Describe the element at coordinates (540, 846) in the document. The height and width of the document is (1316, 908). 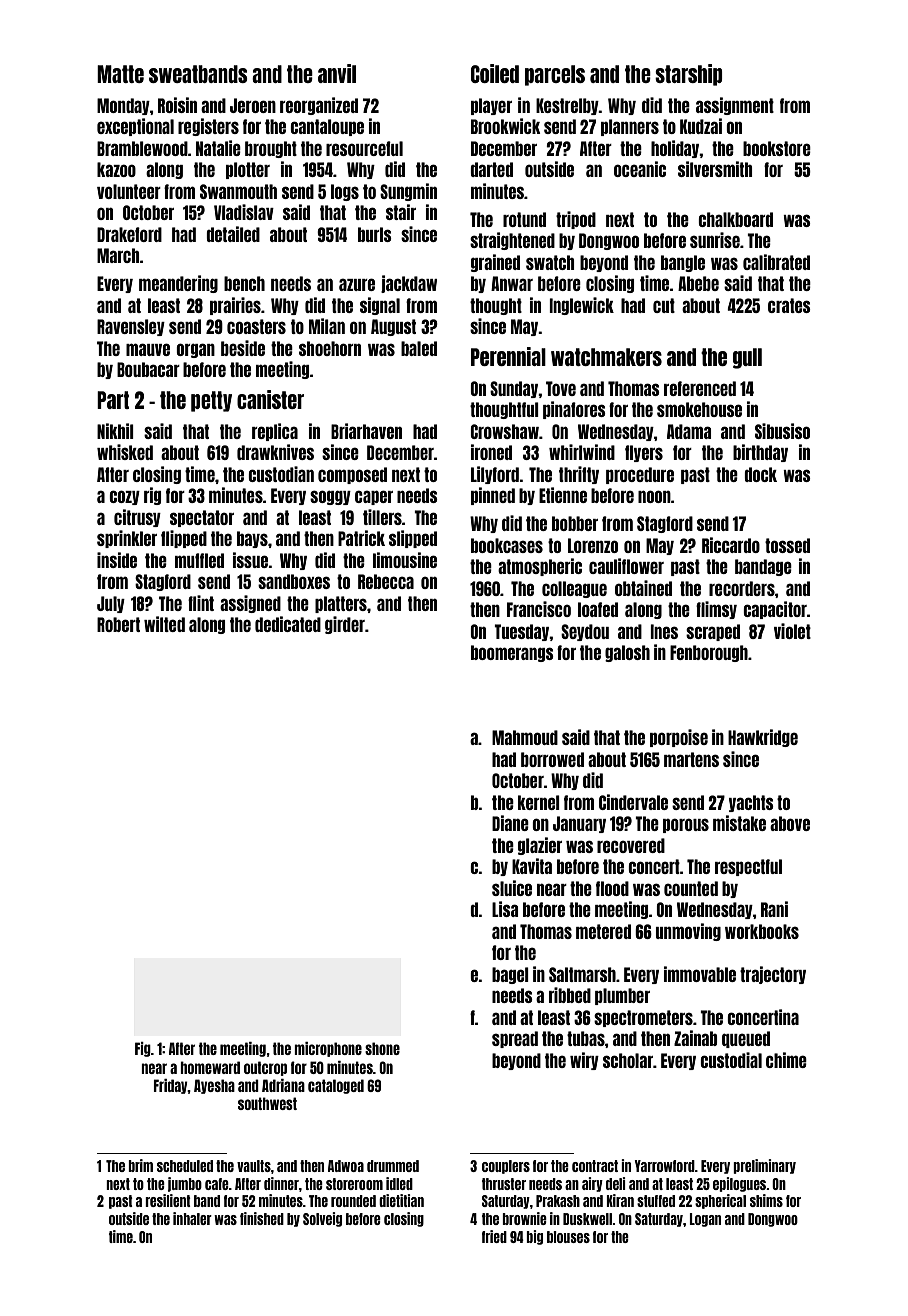
I see `glazier` at that location.
